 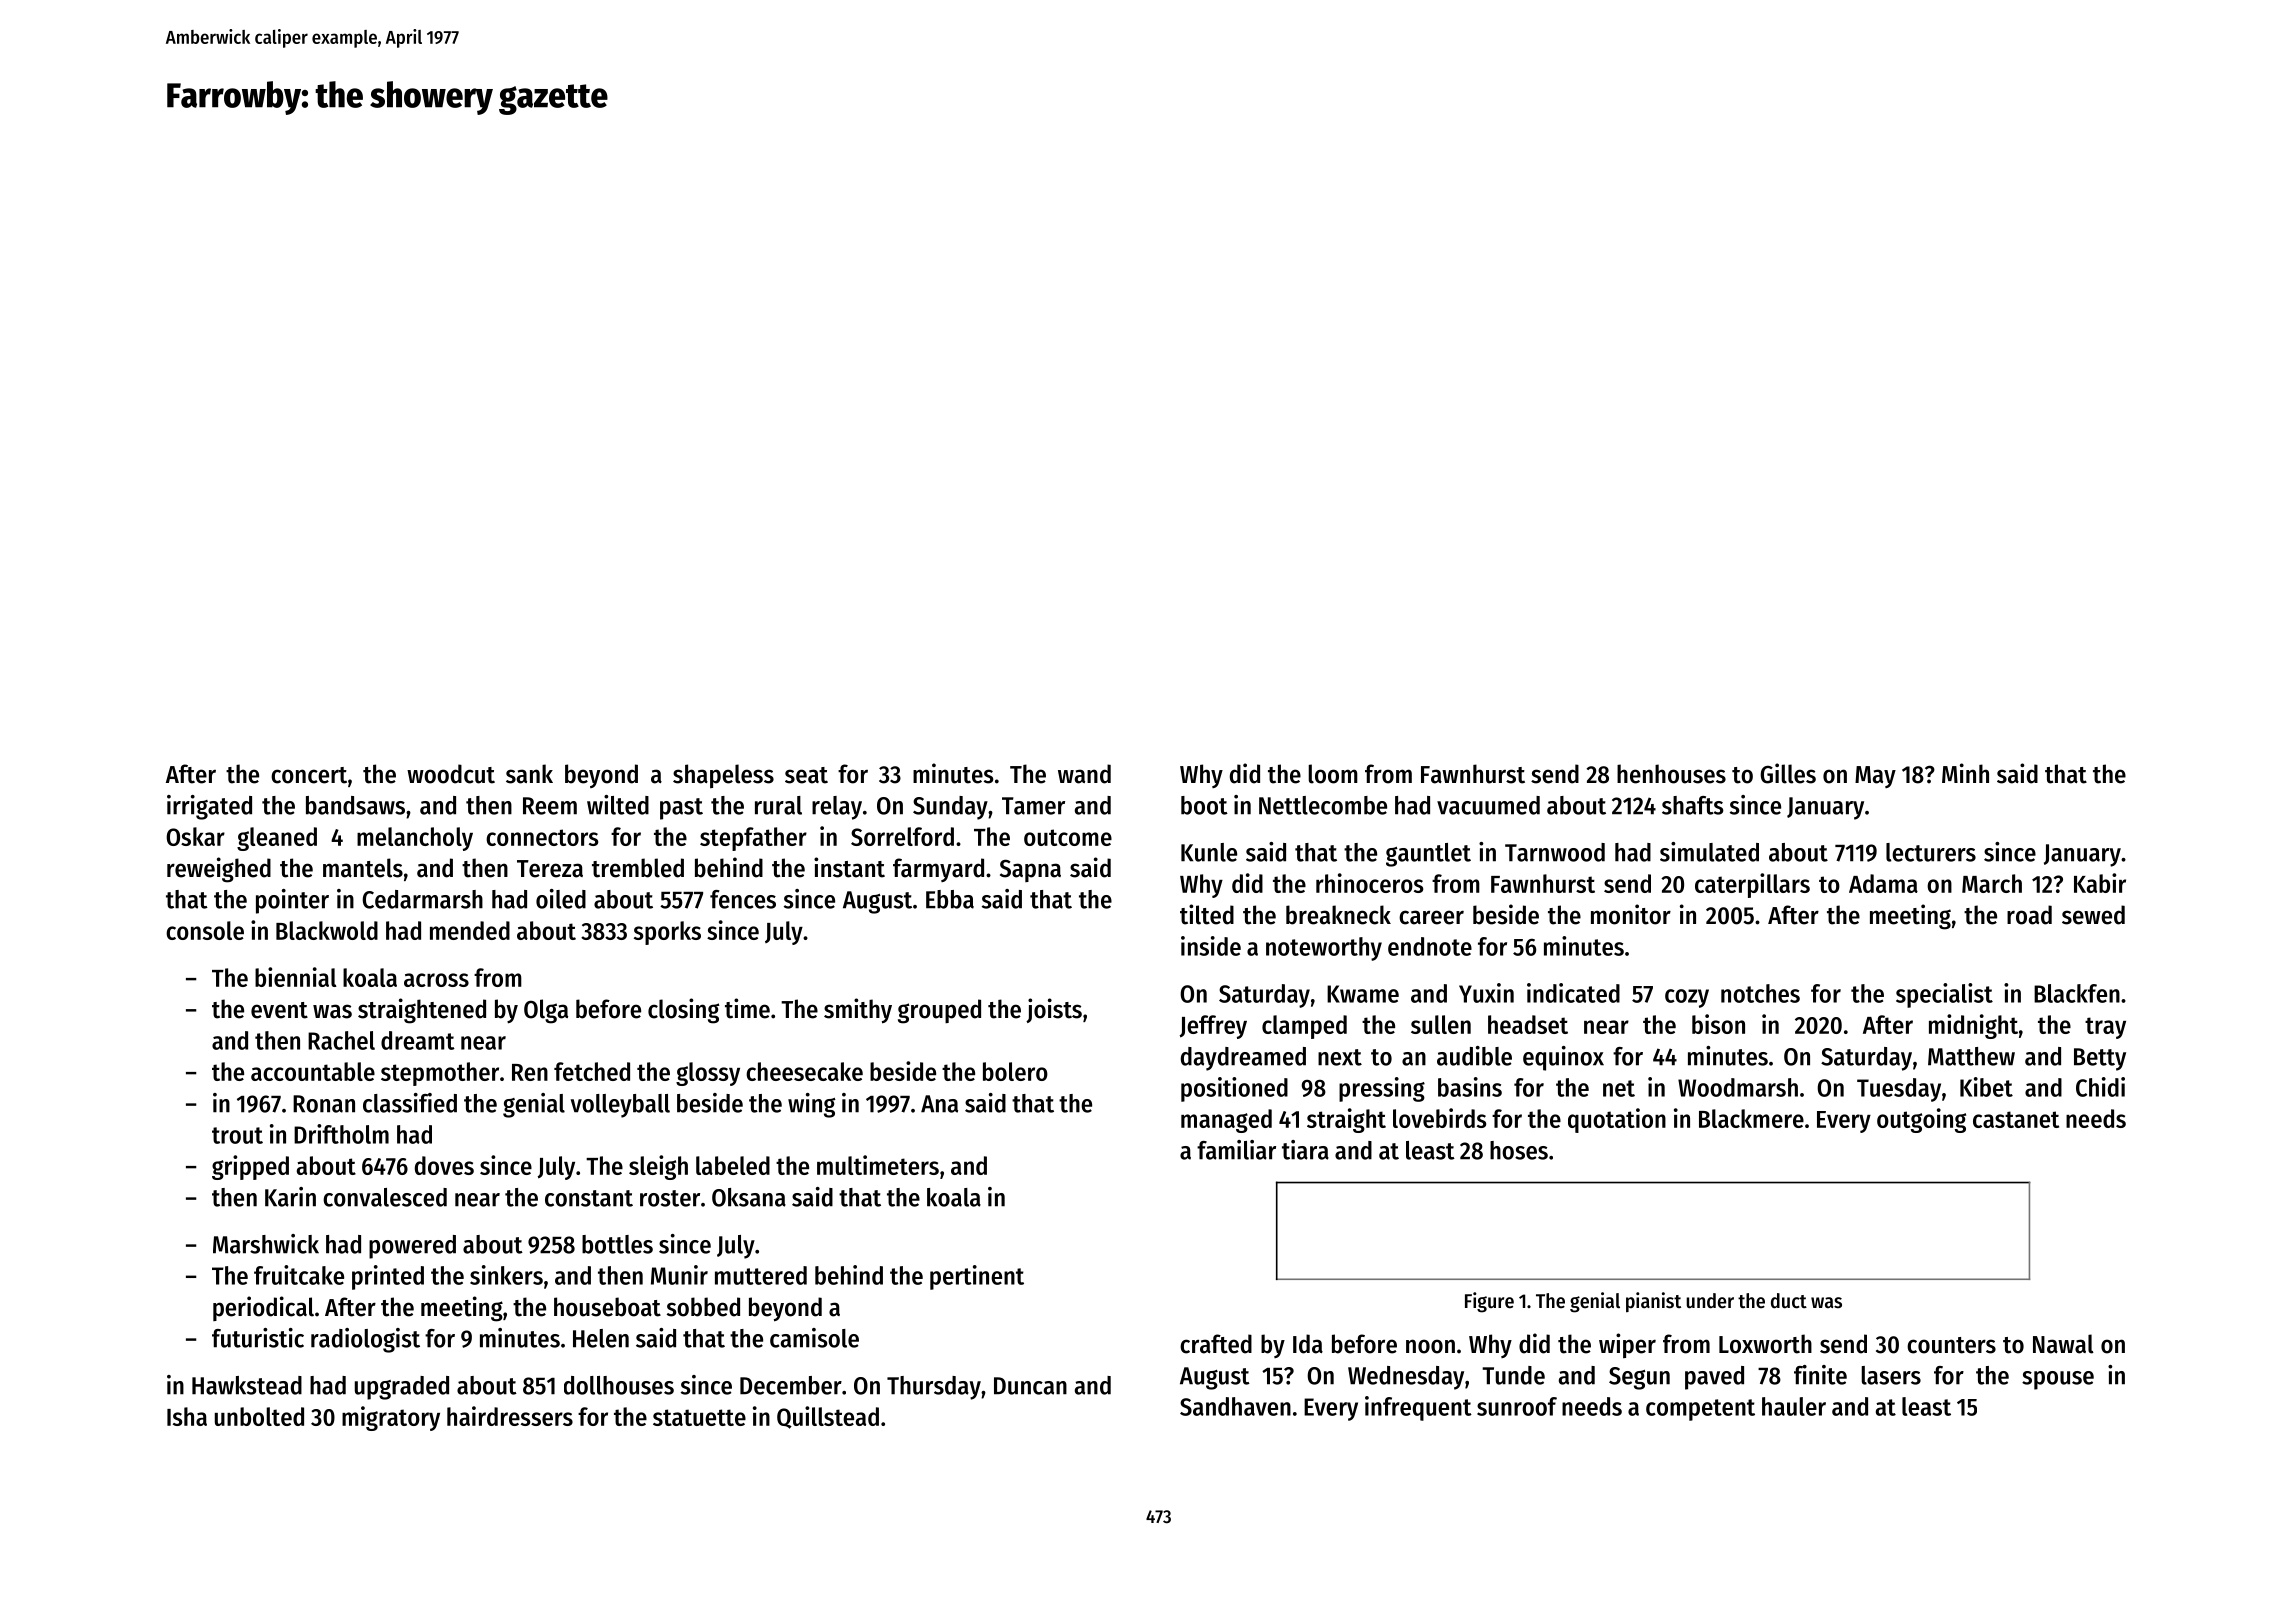 I want to click on Chidi, so click(x=2100, y=1087).
